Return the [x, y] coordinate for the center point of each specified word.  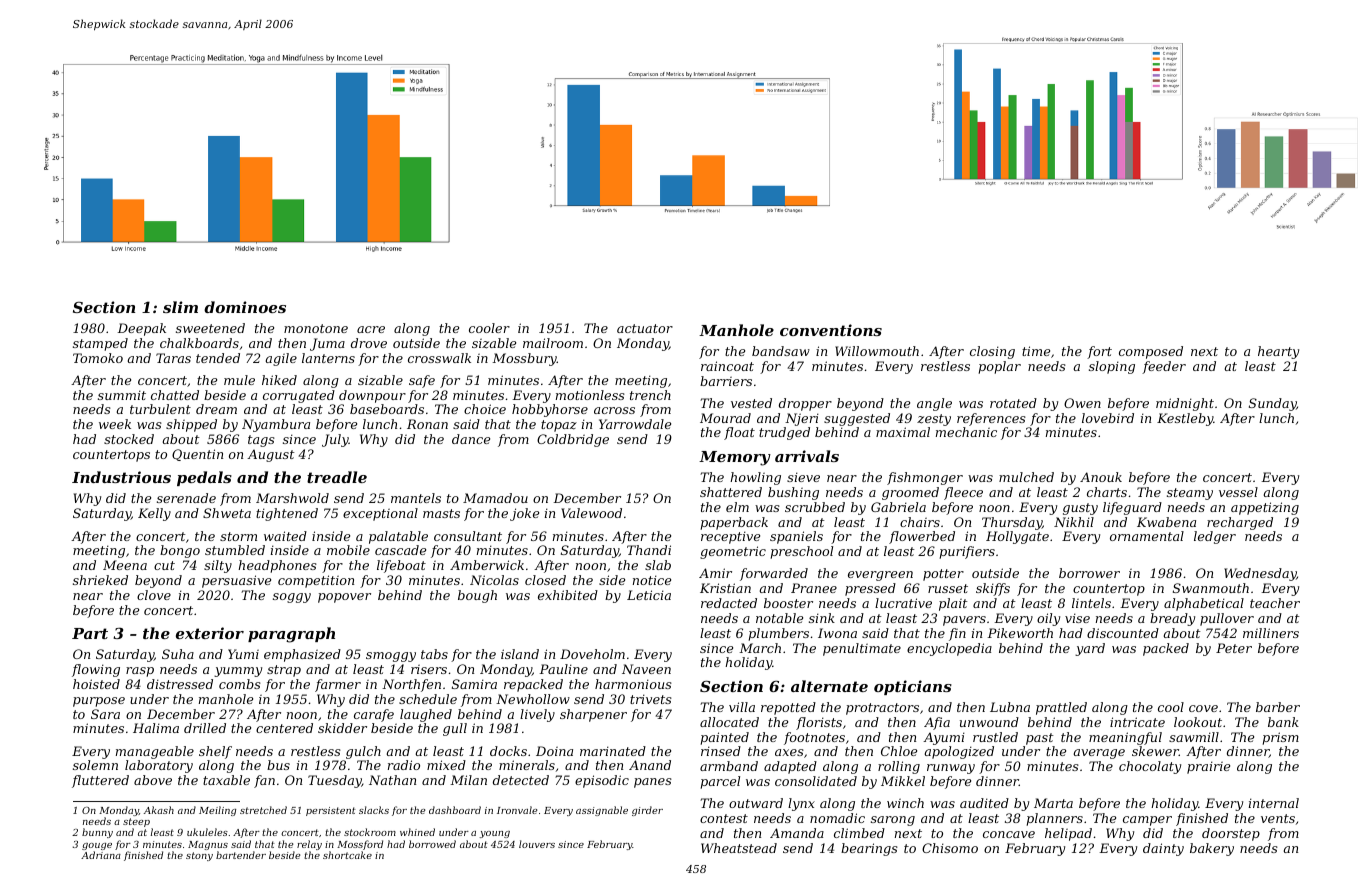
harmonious [633, 684]
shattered [731, 492]
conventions [831, 330]
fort [1099, 352]
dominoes [245, 307]
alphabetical [1204, 604]
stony [199, 856]
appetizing [1265, 508]
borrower [1089, 573]
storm [238, 536]
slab [658, 565]
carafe [374, 715]
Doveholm [592, 654]
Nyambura [276, 425]
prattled [1061, 708]
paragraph [291, 635]
